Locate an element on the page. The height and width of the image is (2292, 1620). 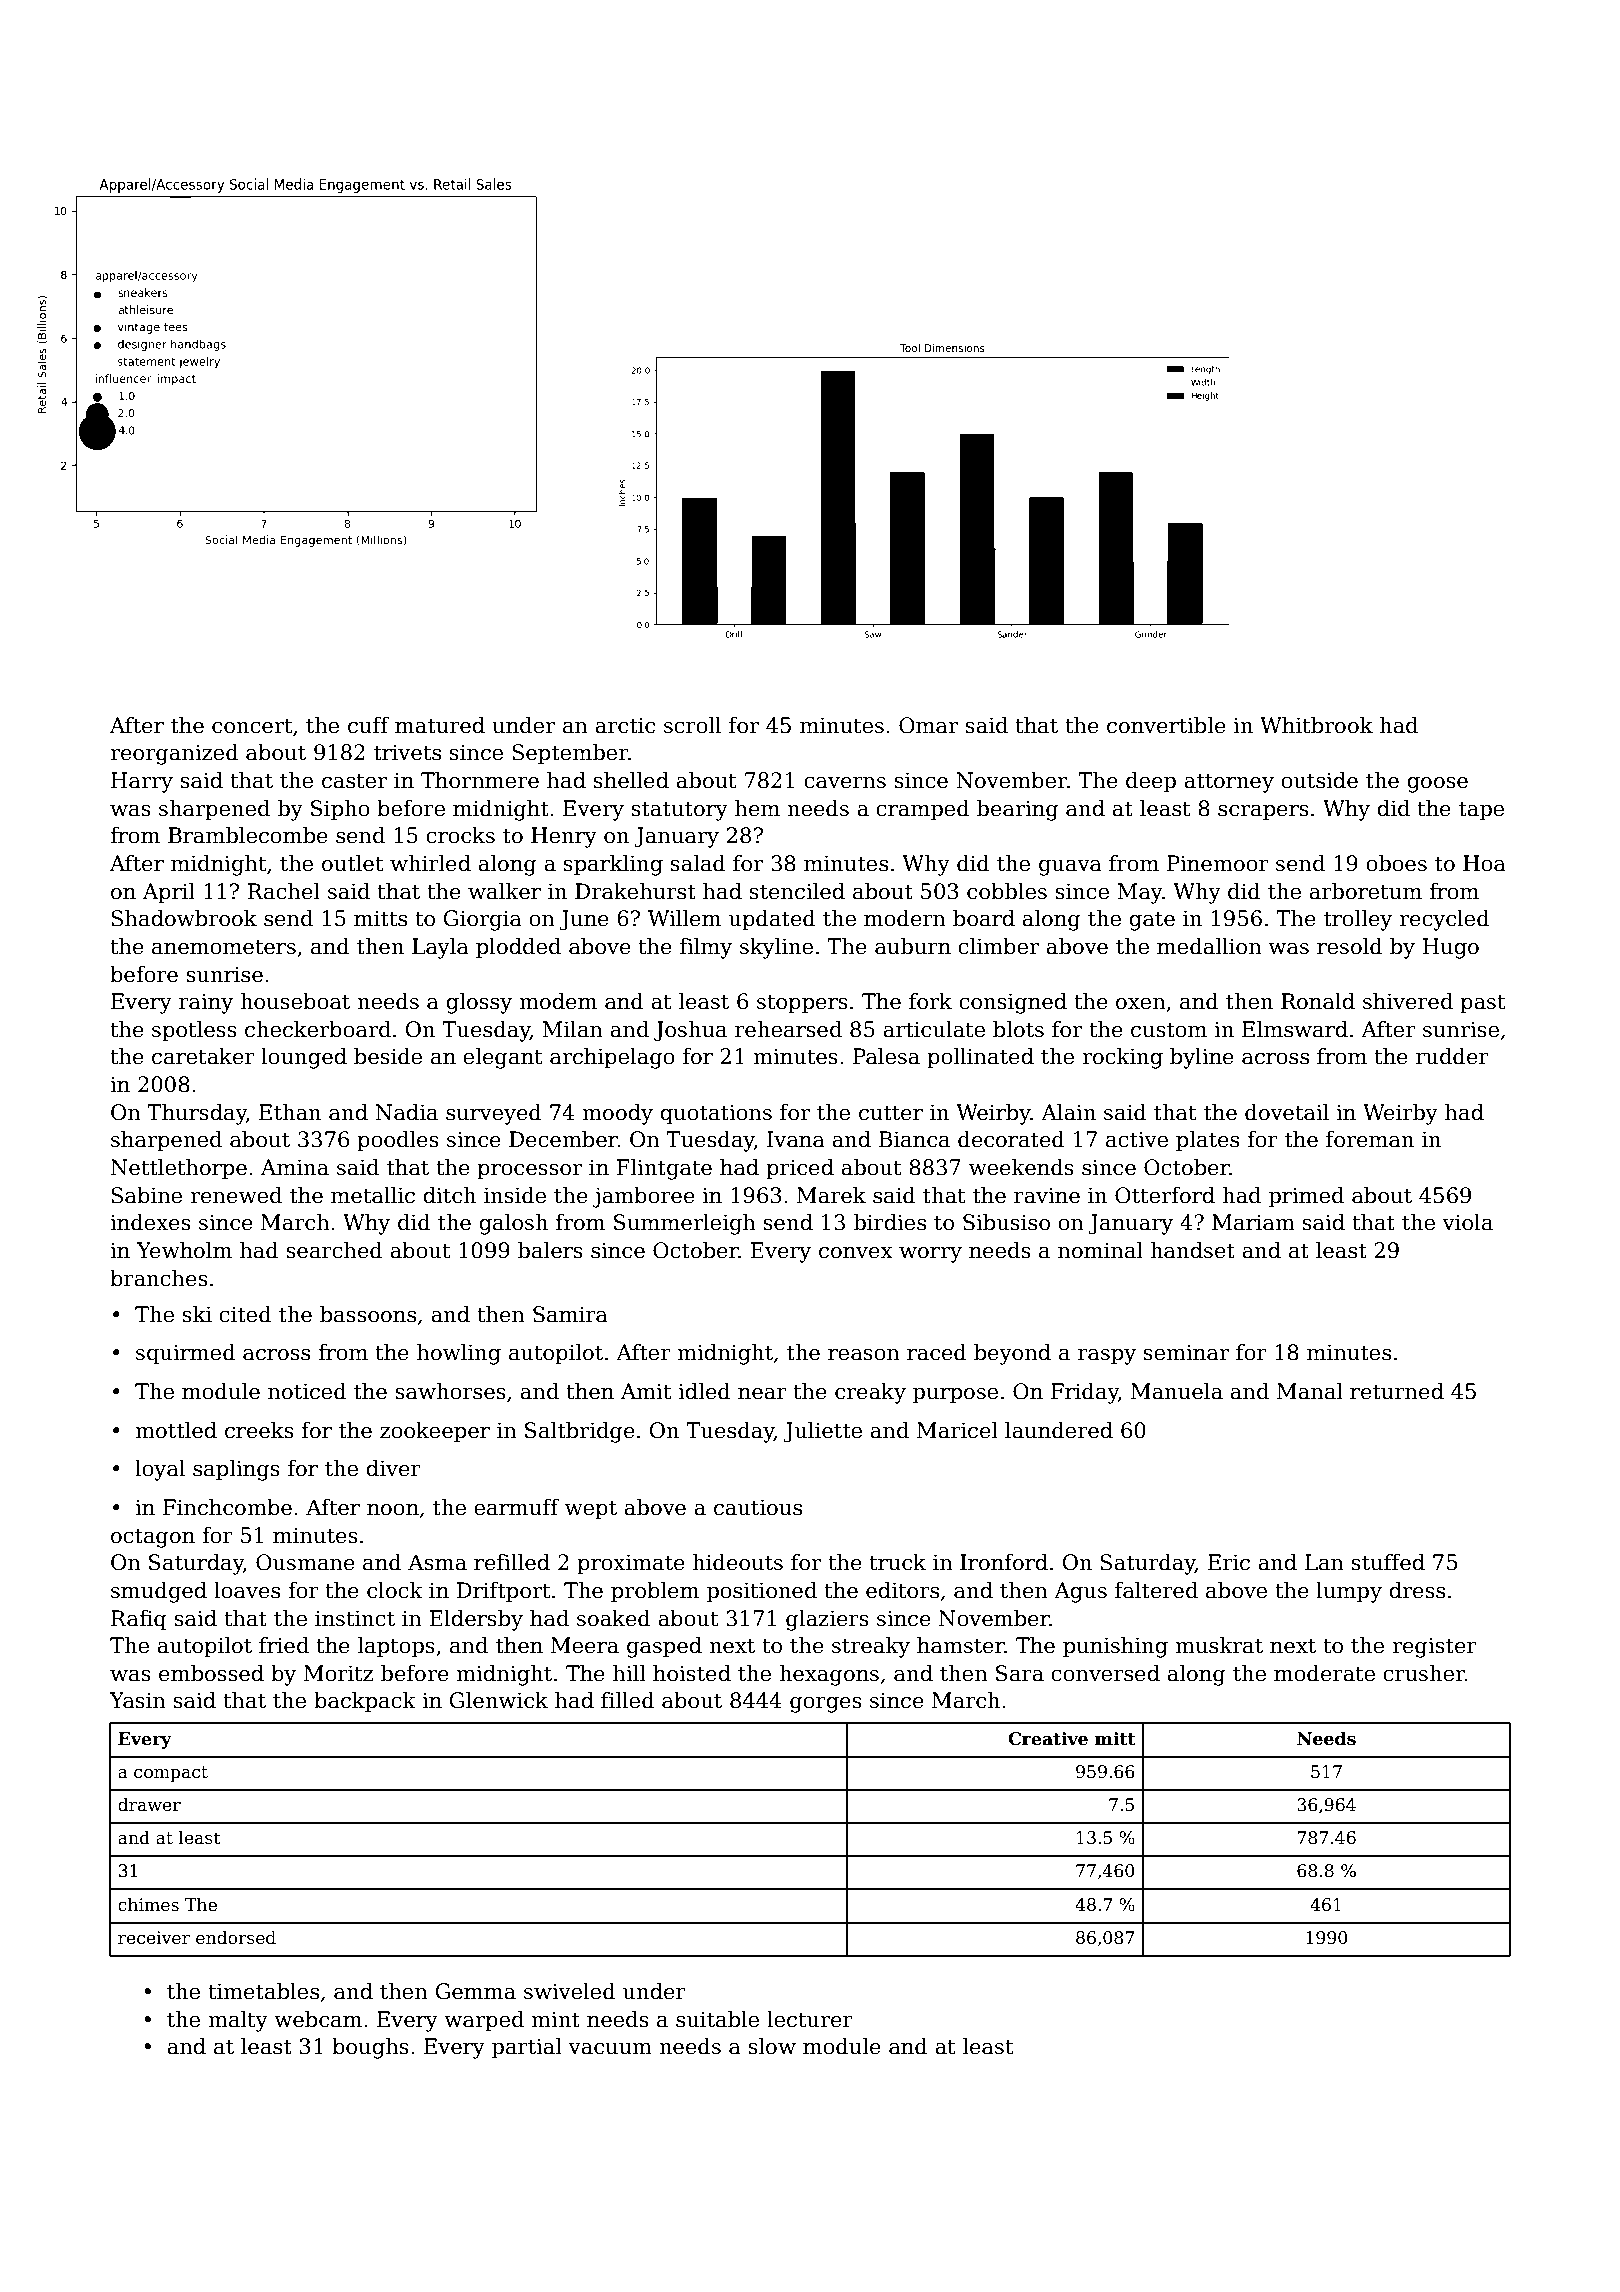
partial is located at coordinates (527, 2048).
